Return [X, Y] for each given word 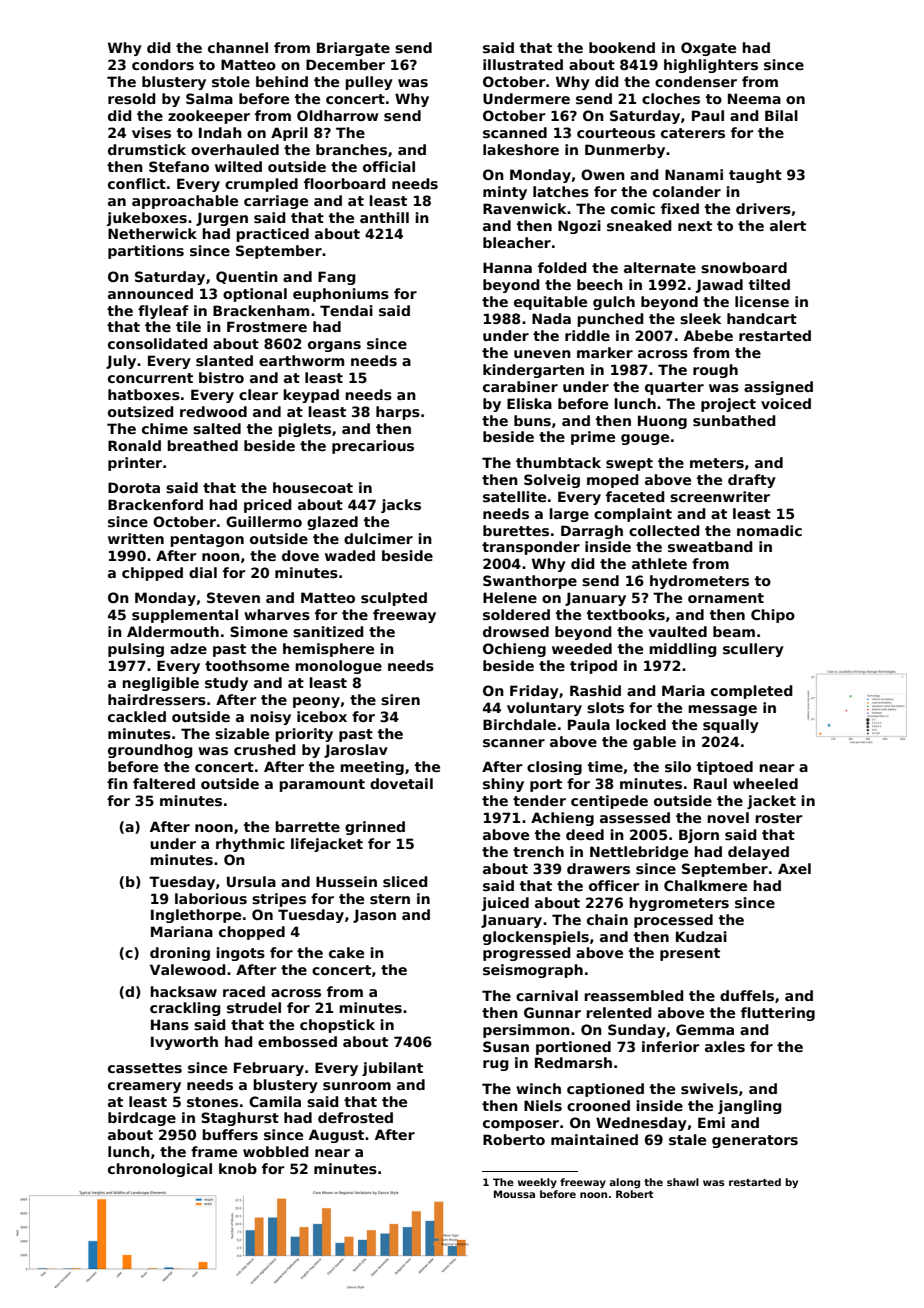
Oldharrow [338, 115]
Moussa [514, 1194]
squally [731, 726]
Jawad [719, 286]
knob [238, 1168]
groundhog [150, 751]
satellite [514, 496]
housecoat [313, 487]
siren [400, 699]
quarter [674, 388]
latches [561, 191]
